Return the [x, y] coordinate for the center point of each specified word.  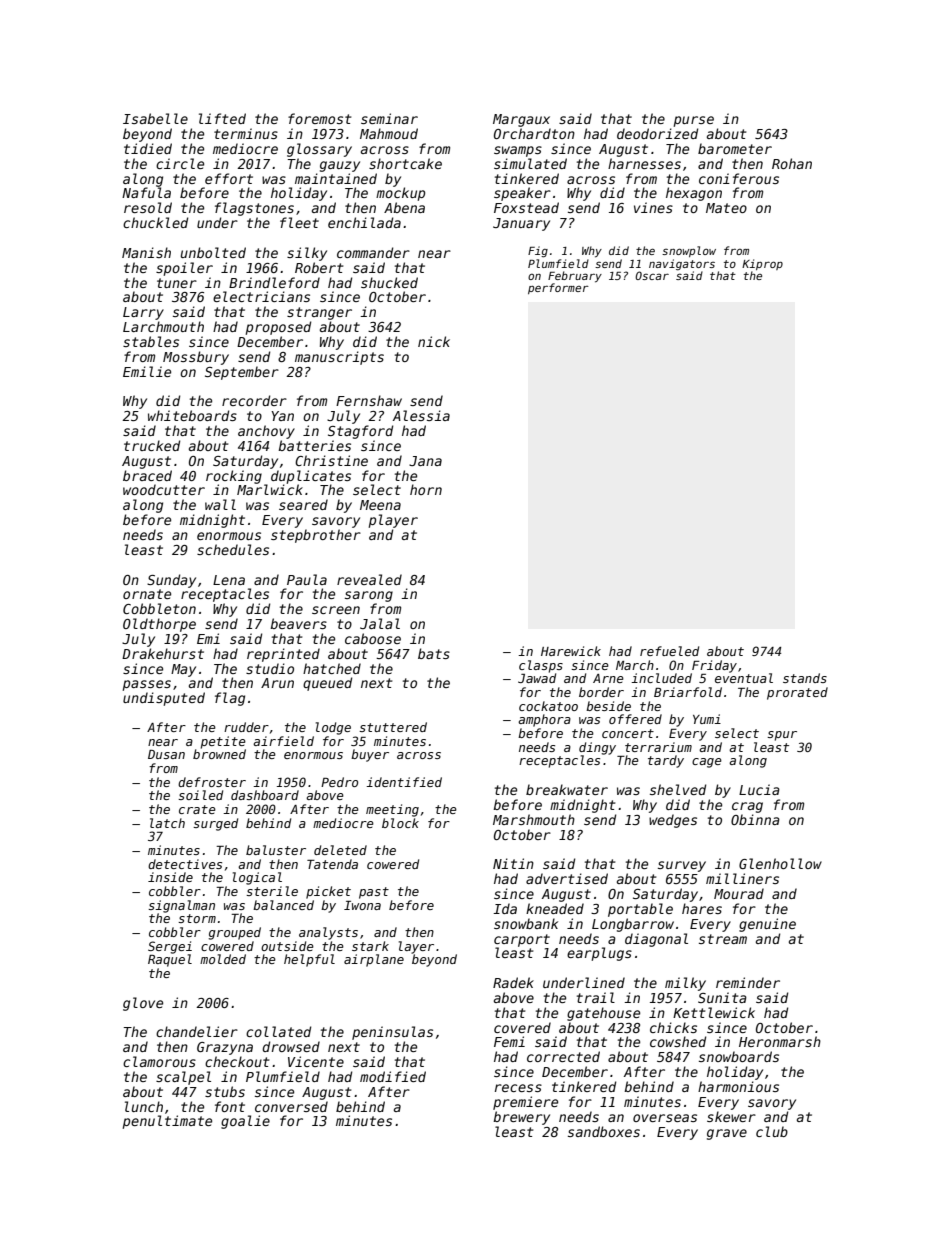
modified [393, 1076]
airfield [283, 741]
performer [558, 288]
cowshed [678, 1041]
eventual [744, 678]
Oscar [652, 275]
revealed [369, 579]
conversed [291, 1106]
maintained [336, 178]
